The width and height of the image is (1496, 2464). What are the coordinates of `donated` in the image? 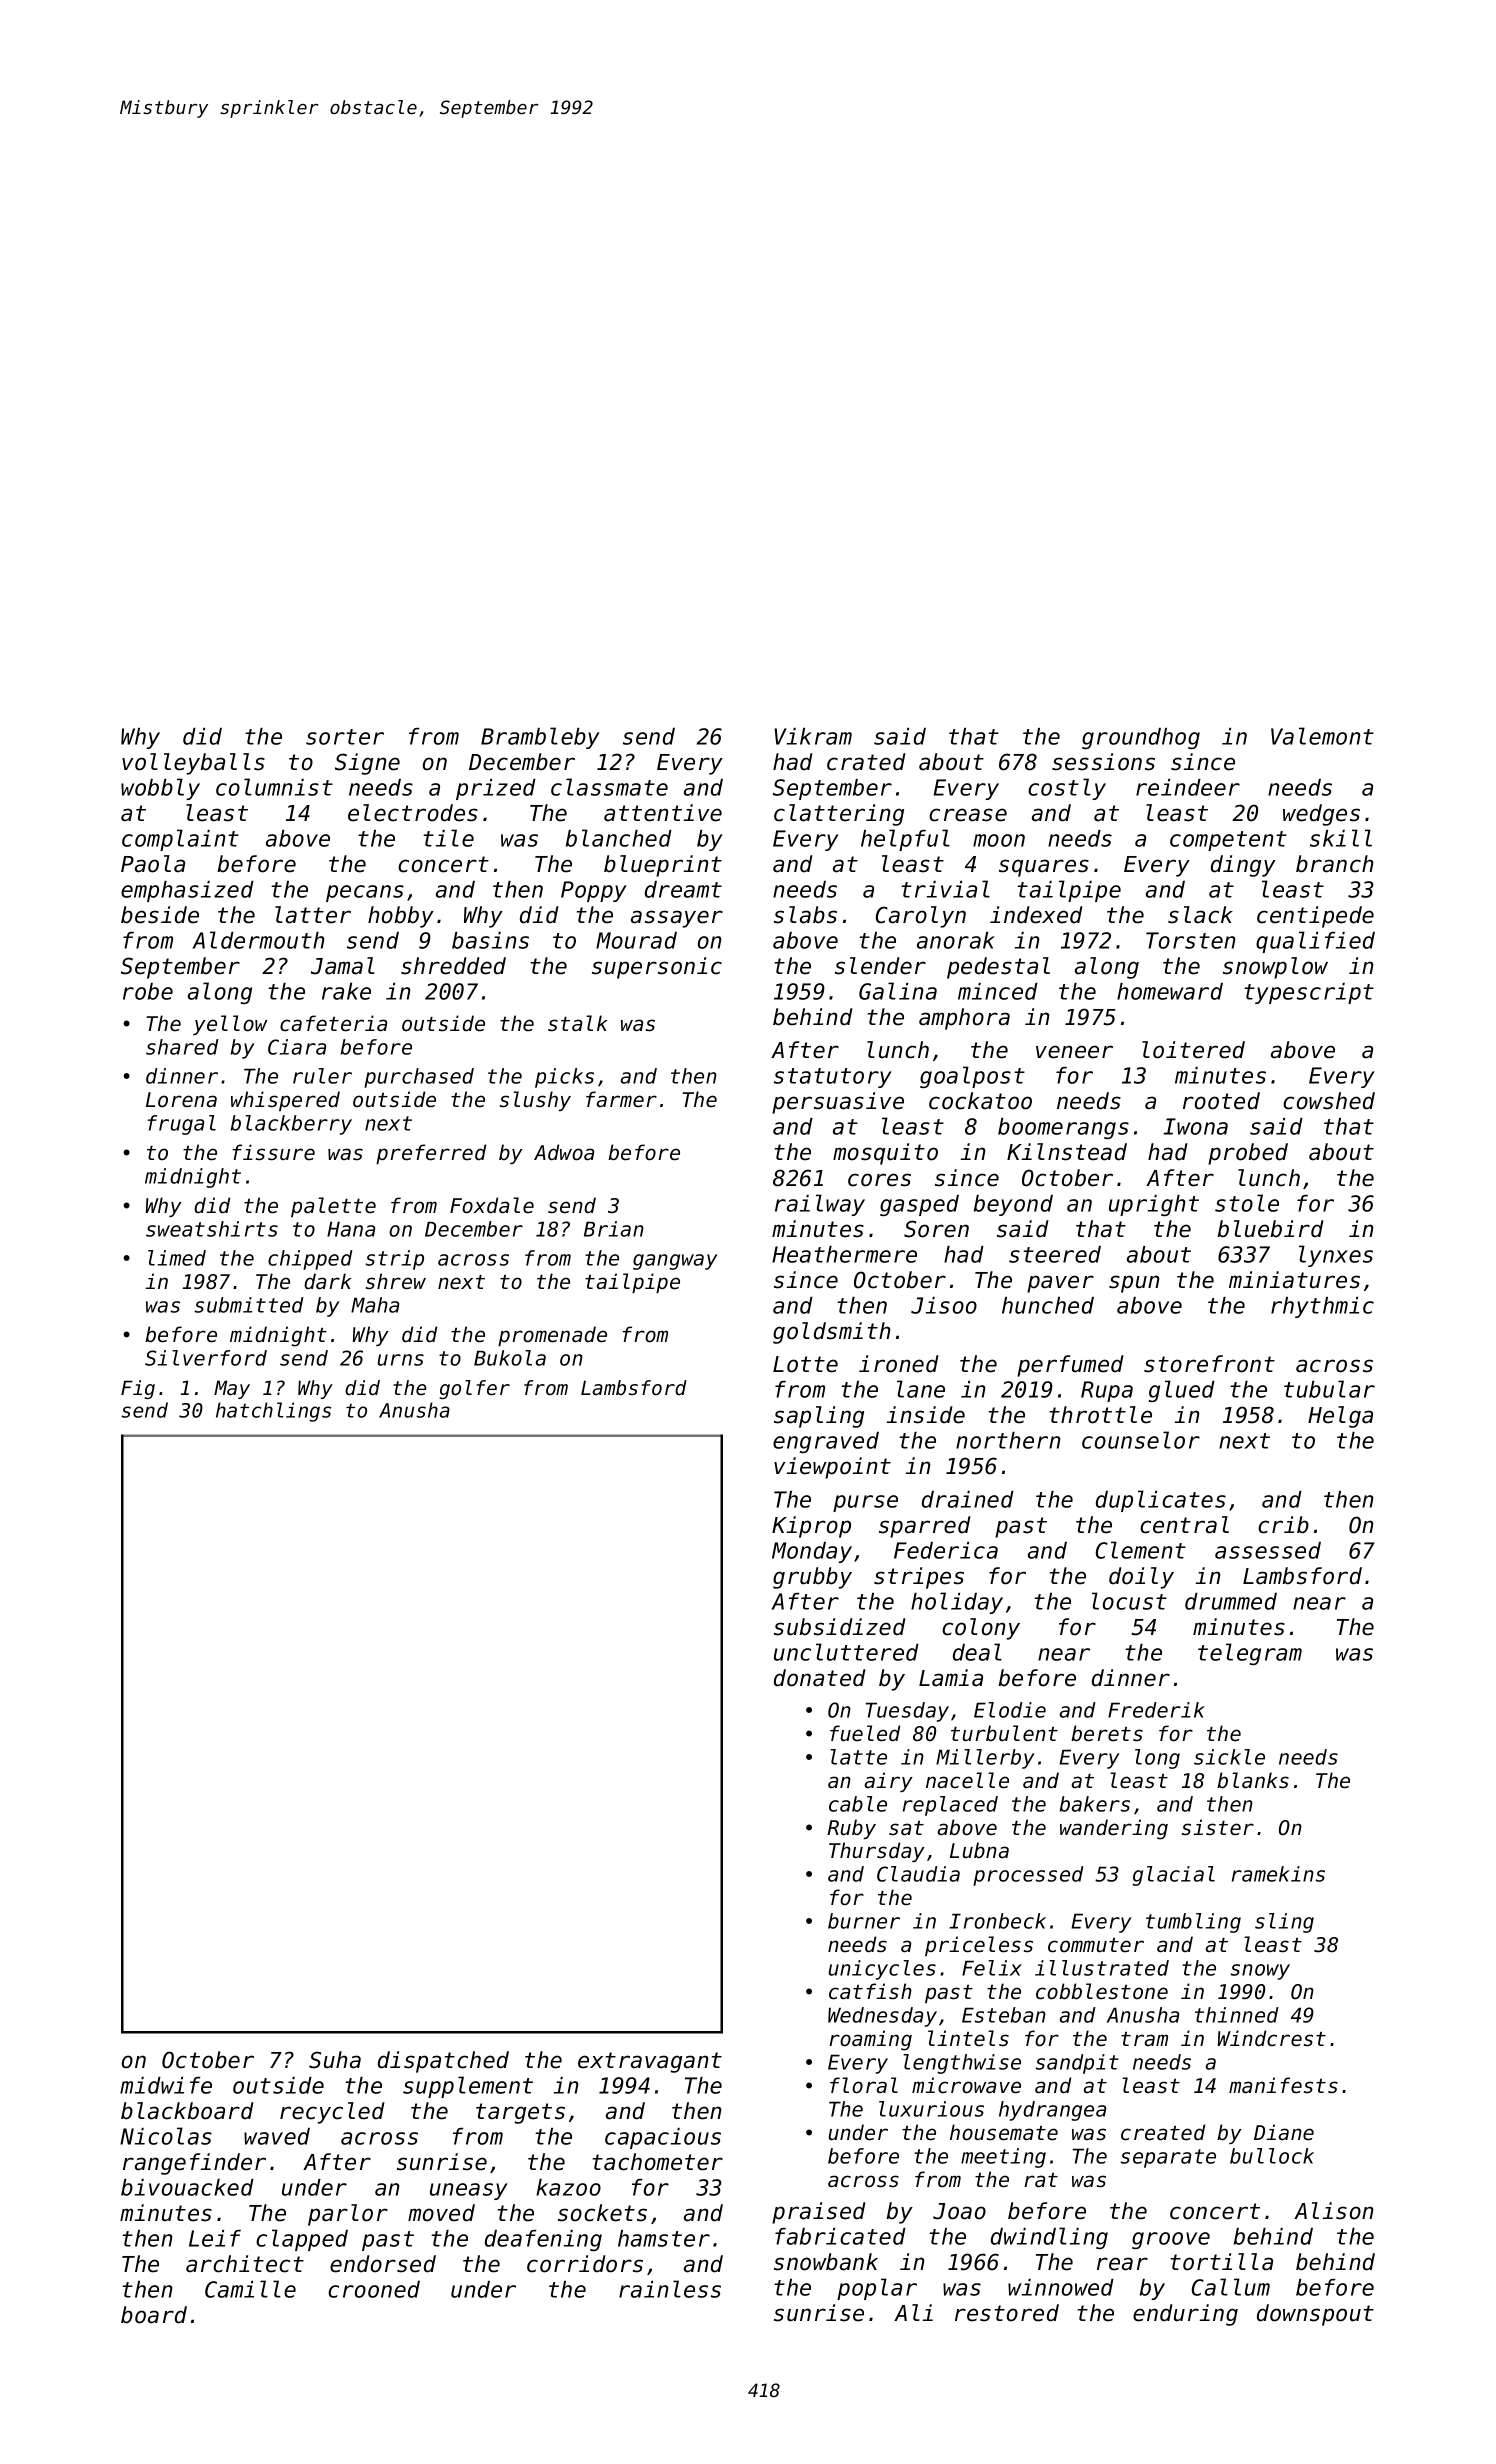 It's located at (820, 1678).
